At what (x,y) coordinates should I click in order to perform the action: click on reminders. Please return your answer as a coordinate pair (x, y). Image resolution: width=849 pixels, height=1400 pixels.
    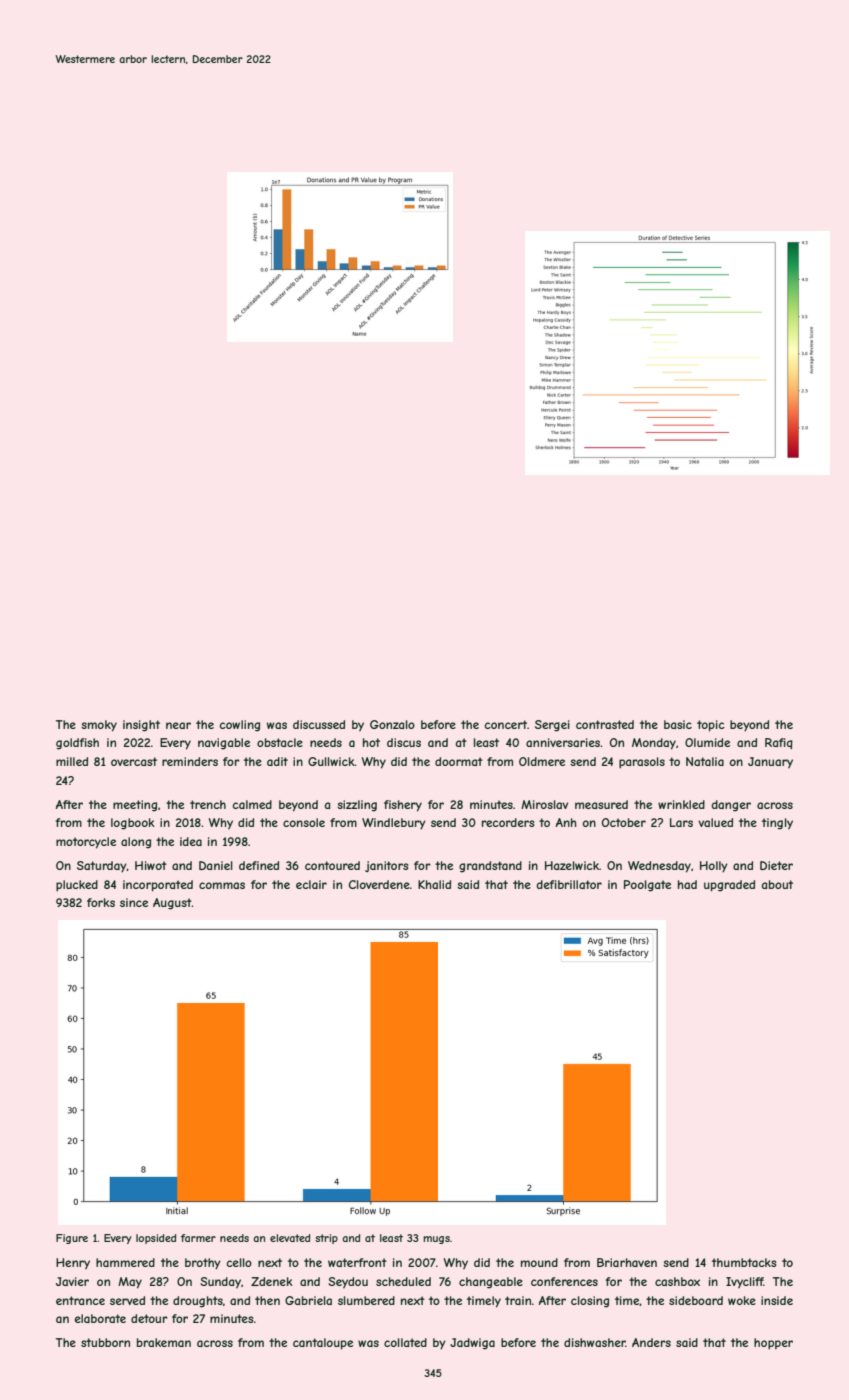
    Looking at the image, I should click on (190, 761).
